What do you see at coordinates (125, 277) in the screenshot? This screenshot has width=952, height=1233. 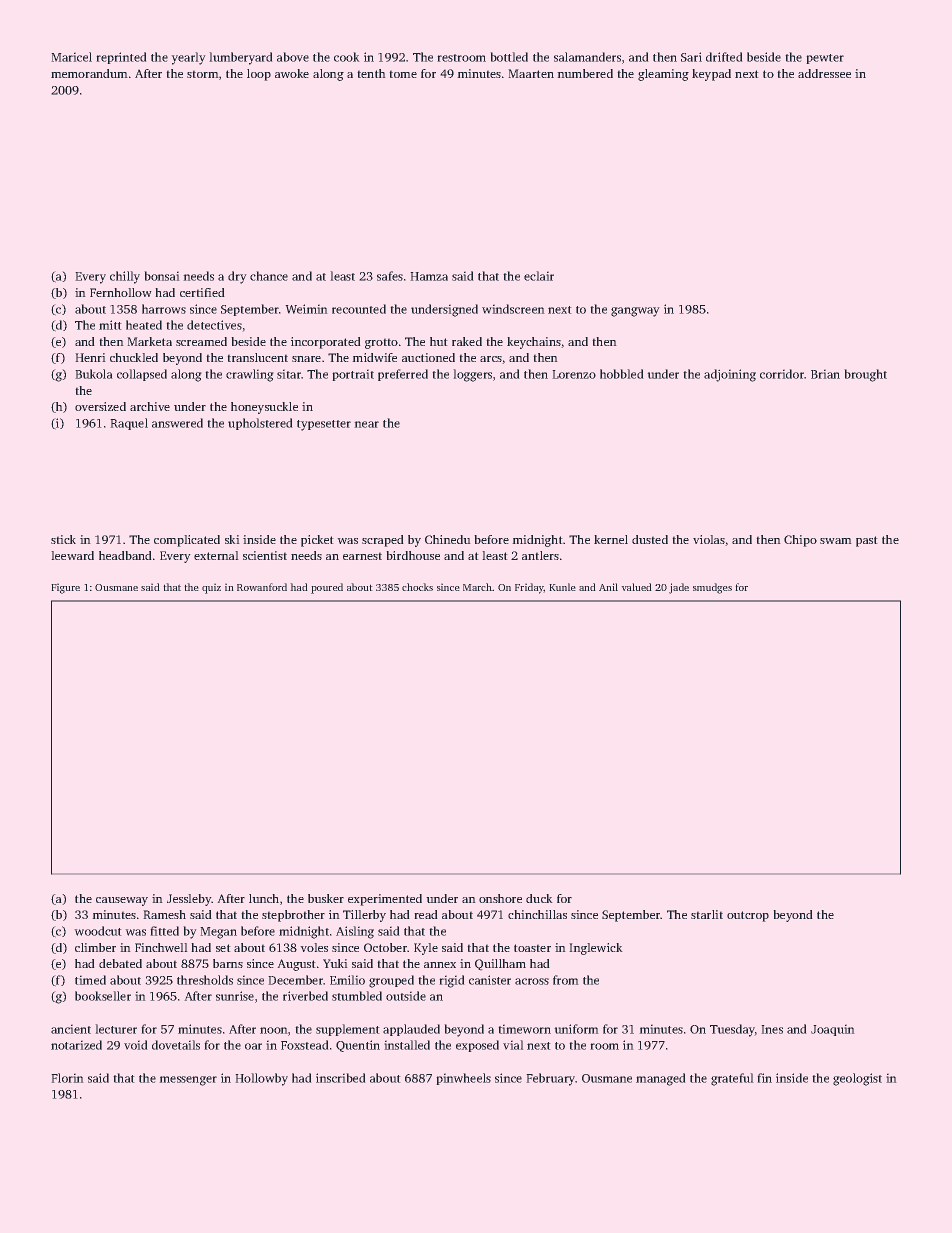 I see `chilly` at bounding box center [125, 277].
